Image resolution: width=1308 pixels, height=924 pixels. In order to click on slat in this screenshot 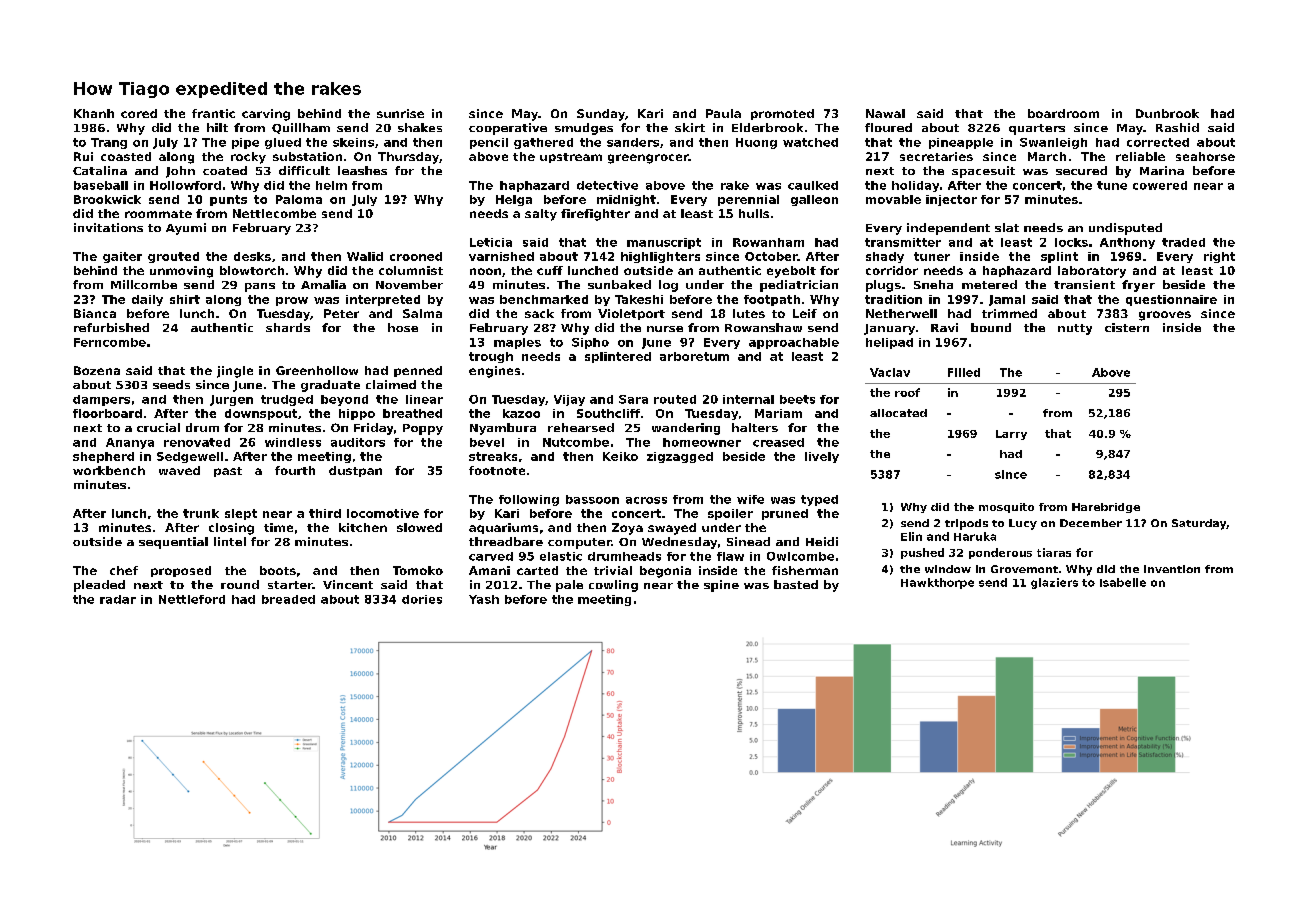, I will do `click(1007, 227)`.
